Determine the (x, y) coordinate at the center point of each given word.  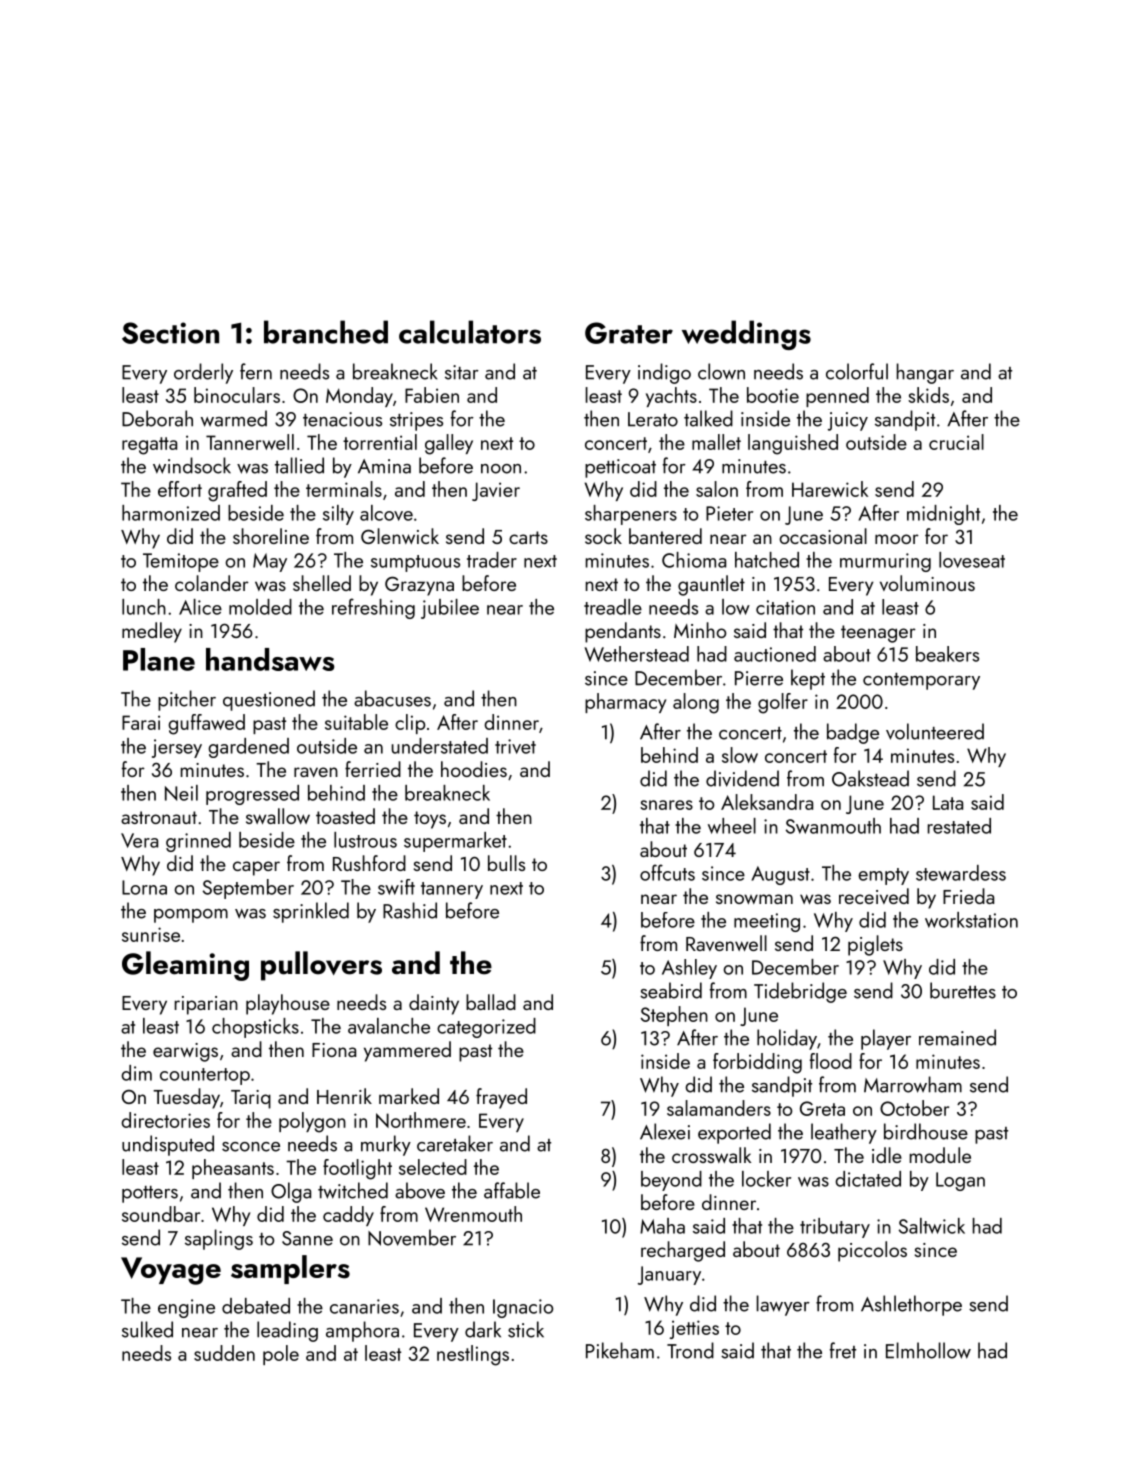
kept (808, 679)
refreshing (373, 608)
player (886, 1039)
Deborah (157, 418)
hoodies (474, 769)
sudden (224, 1353)
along (696, 703)
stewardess (961, 873)
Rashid (410, 910)
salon (717, 489)
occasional (823, 536)
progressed (252, 795)
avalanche (389, 1026)
